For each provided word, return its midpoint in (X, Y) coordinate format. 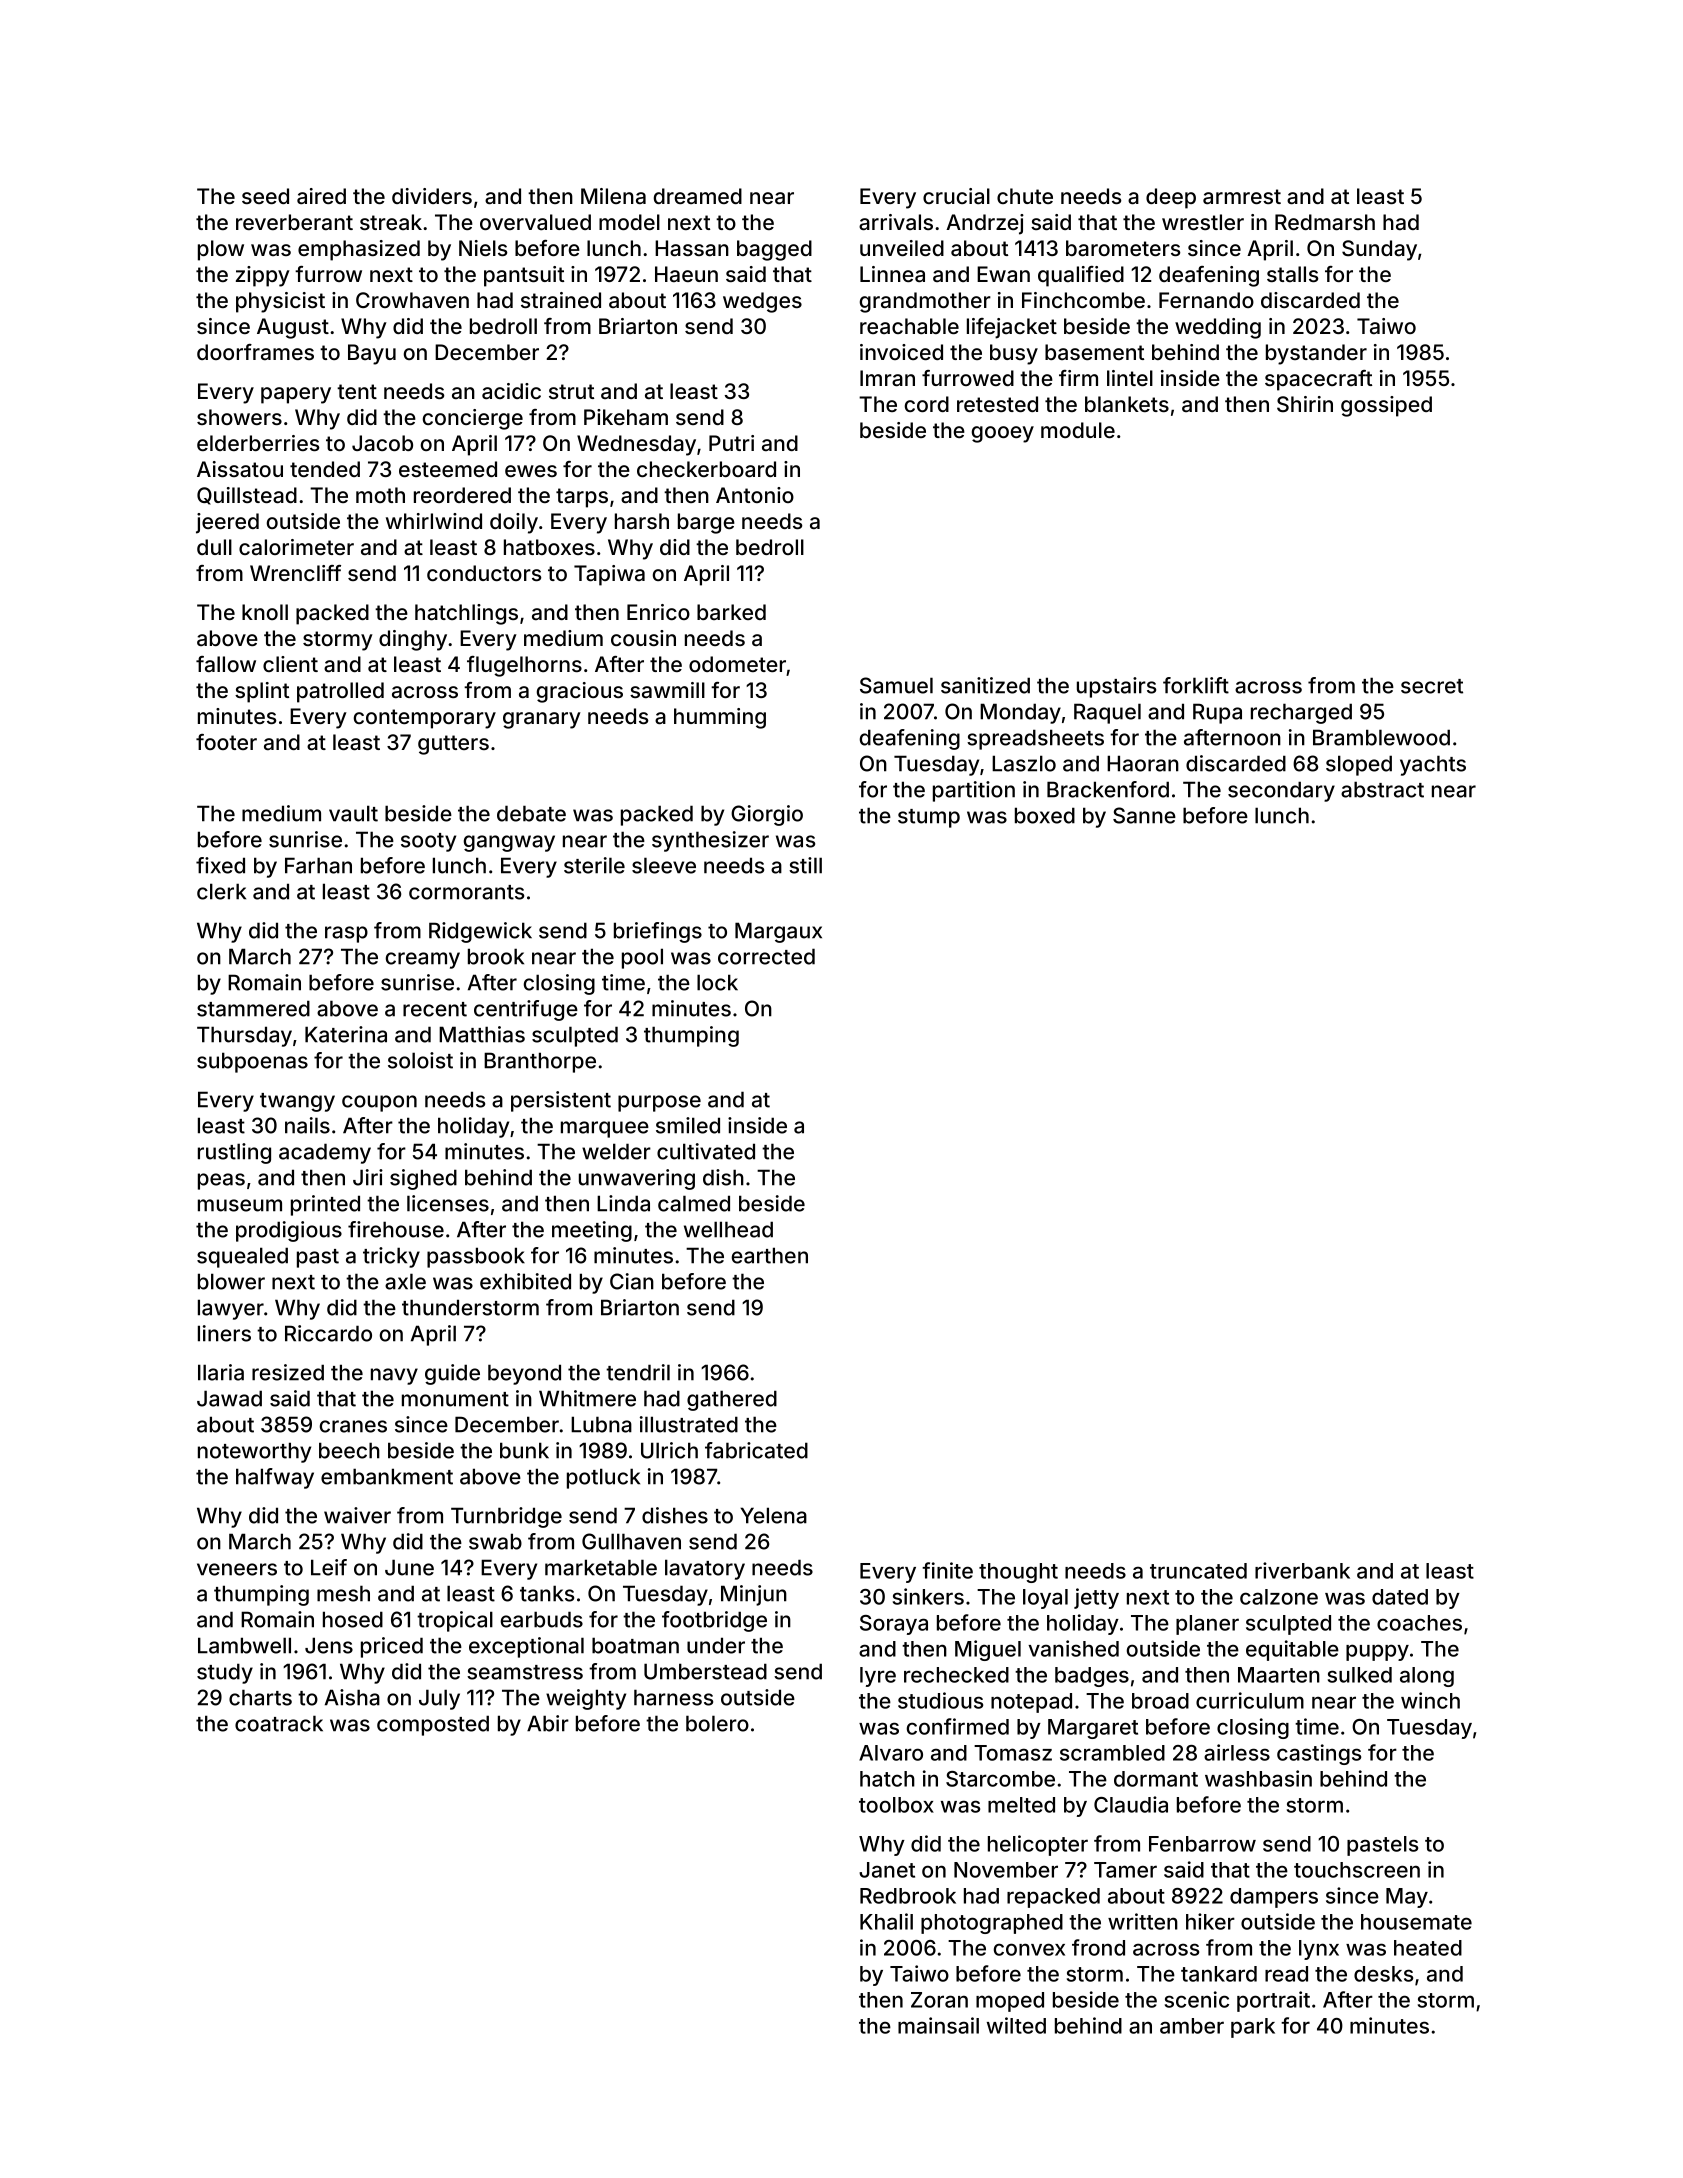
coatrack (279, 1723)
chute (1025, 196)
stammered (253, 1008)
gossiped (1386, 406)
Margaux (778, 932)
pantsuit (524, 276)
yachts (1433, 765)
